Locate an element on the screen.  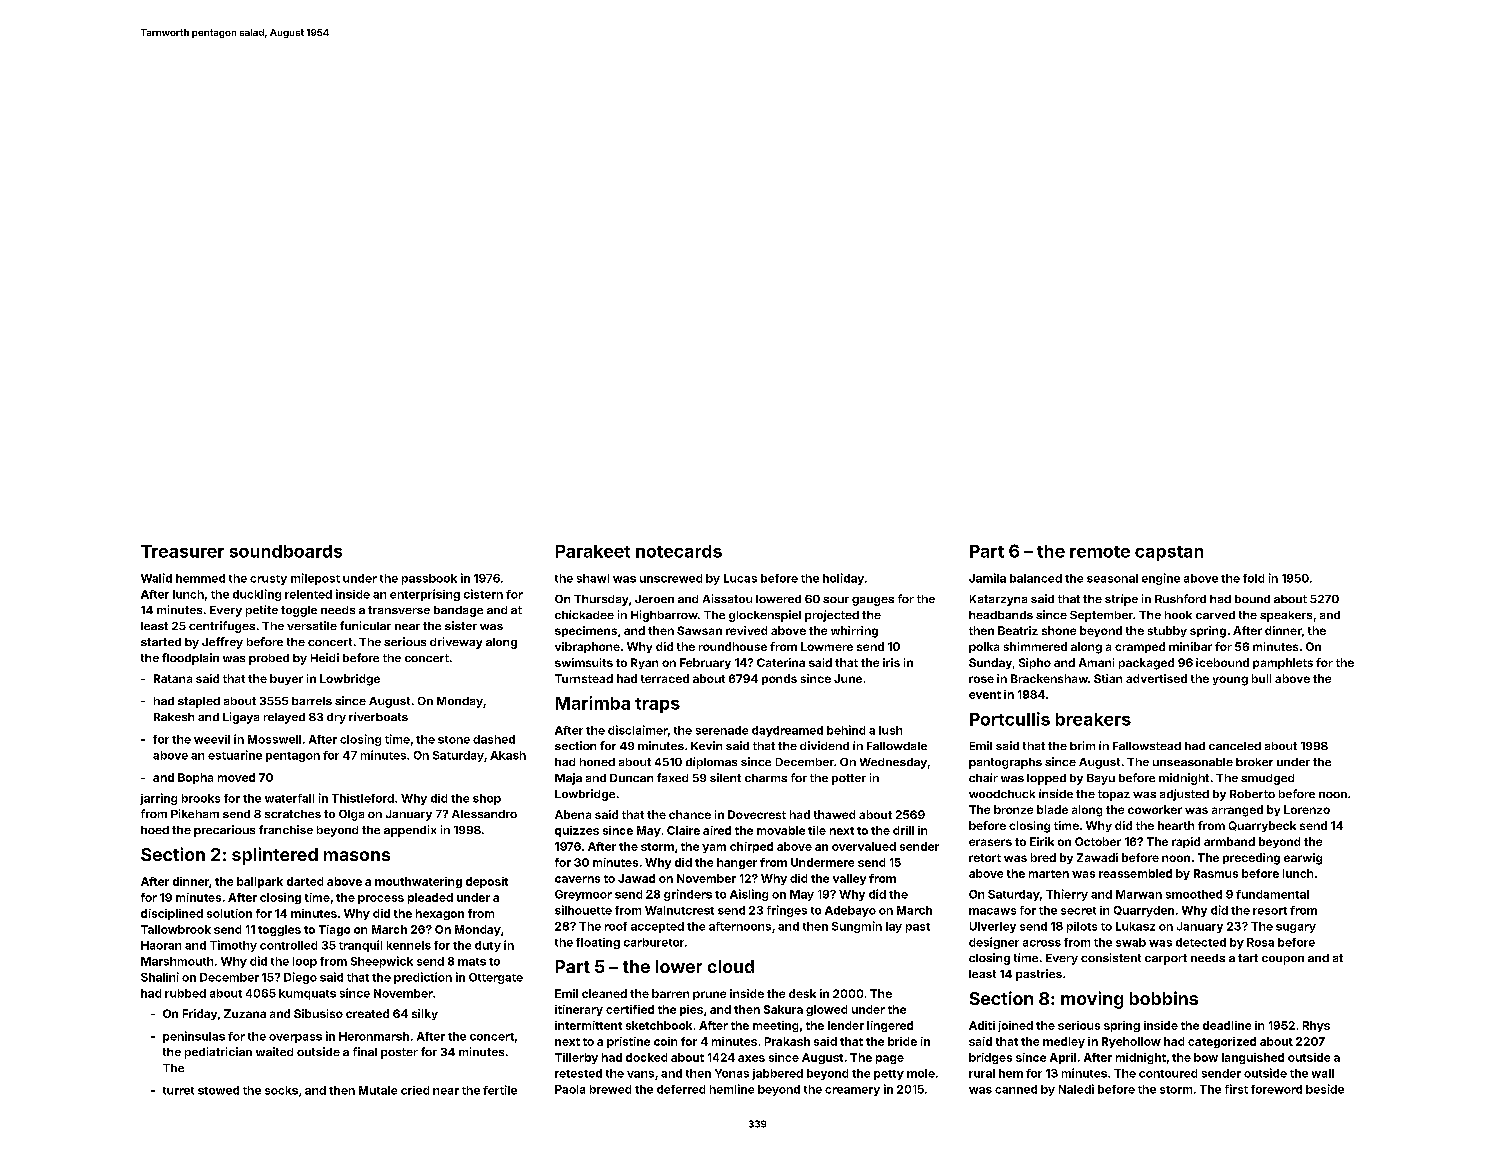
yam is located at coordinates (714, 848).
